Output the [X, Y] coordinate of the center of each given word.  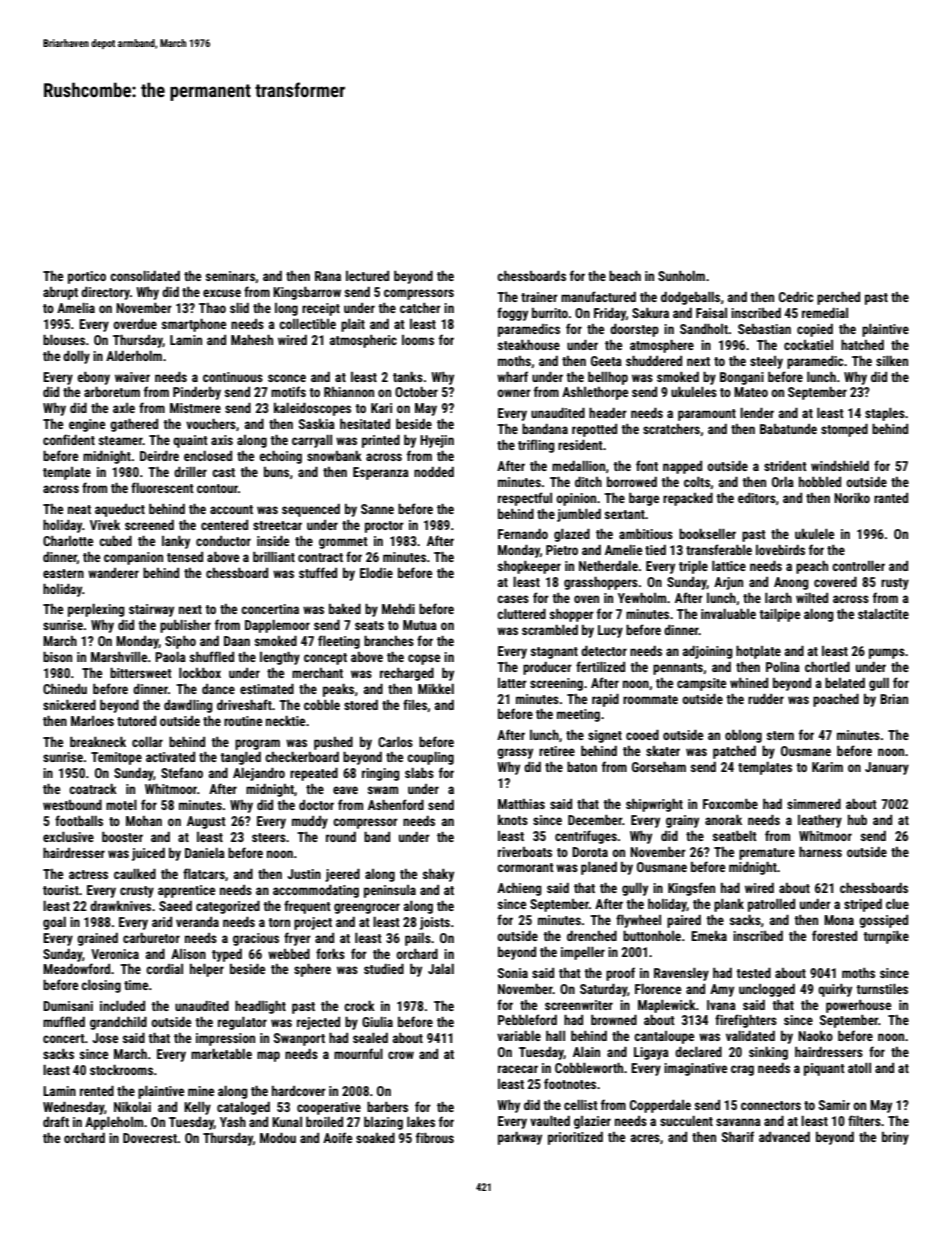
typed [227, 955]
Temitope [116, 758]
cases [513, 599]
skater [663, 751]
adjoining [708, 652]
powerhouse [858, 1006]
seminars [230, 276]
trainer [539, 297]
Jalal [441, 969]
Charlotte [68, 541]
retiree [557, 751]
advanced [784, 1137]
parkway [520, 1138]
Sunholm [681, 276]
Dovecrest [150, 1138]
